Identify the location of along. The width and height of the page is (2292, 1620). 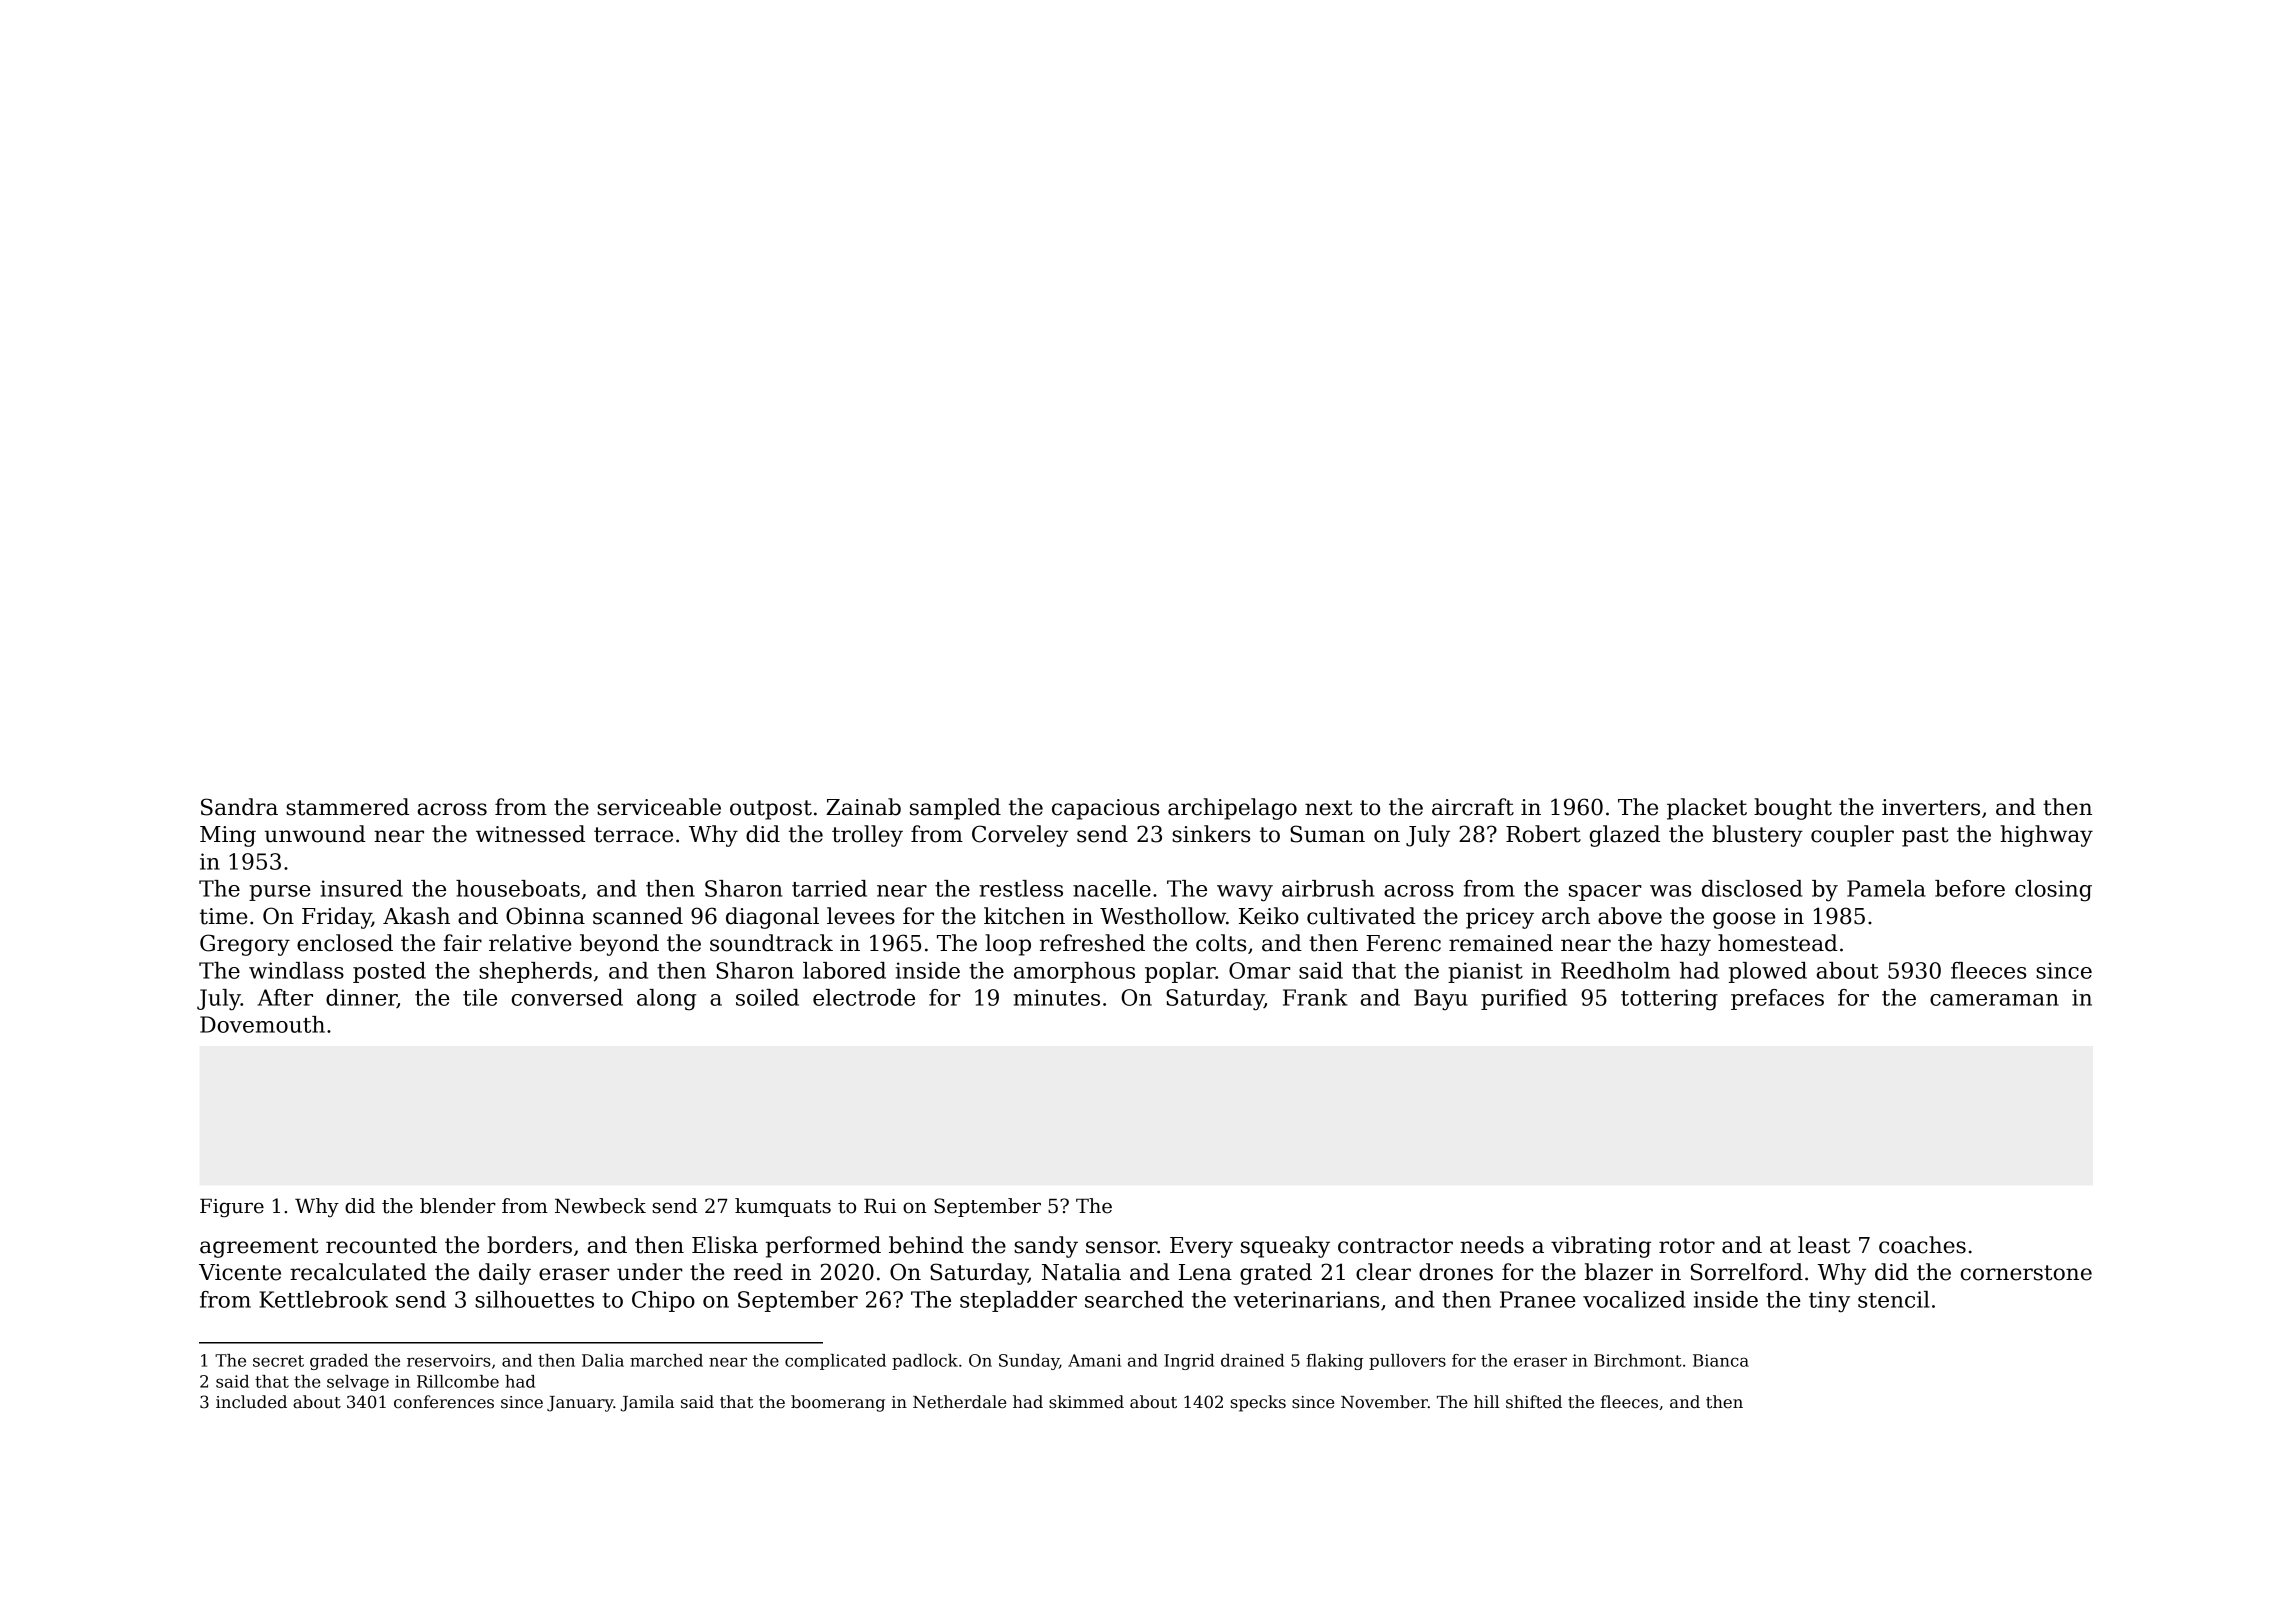
(666, 1000).
